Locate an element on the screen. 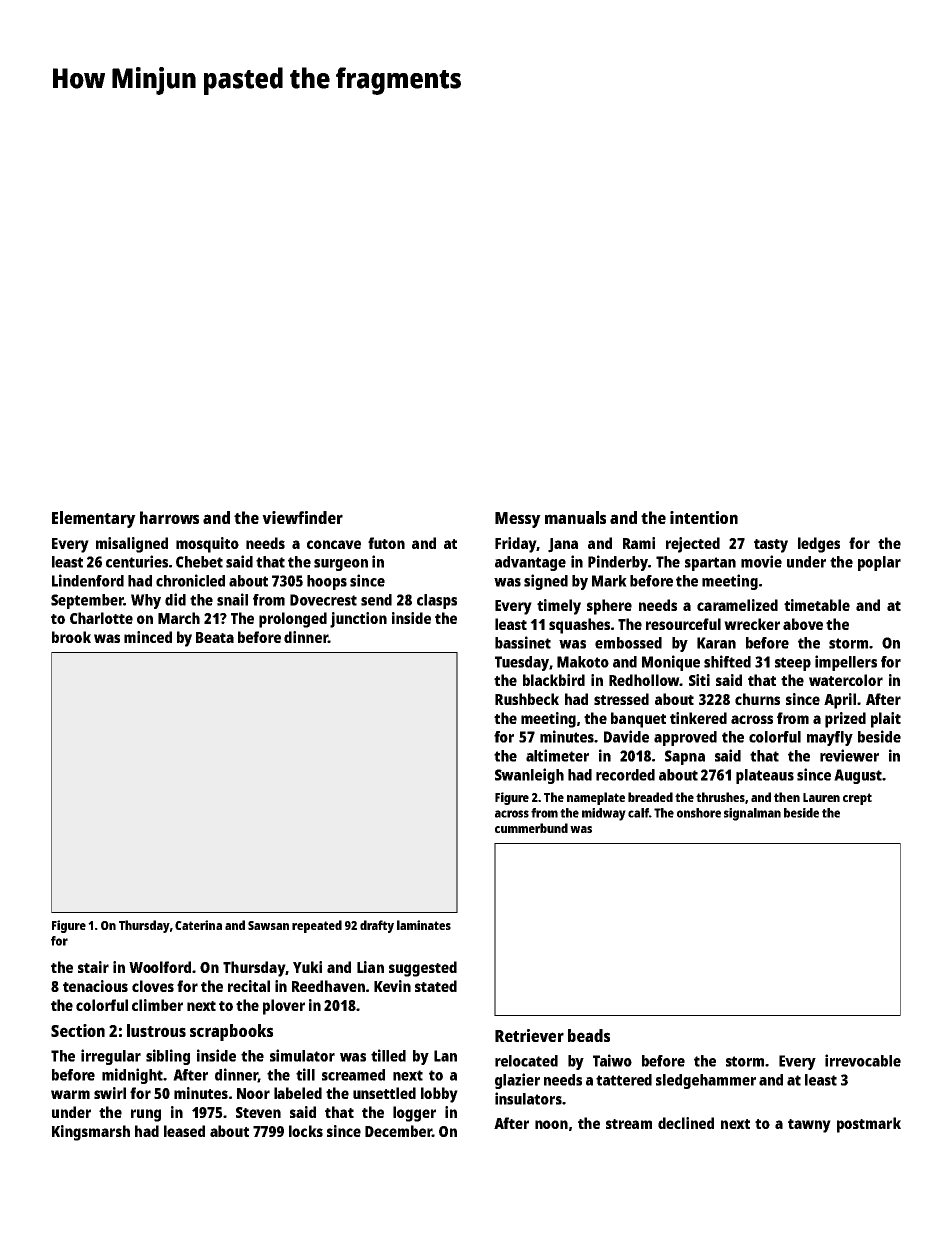 The height and width of the screenshot is (1233, 952). Messy is located at coordinates (518, 520).
